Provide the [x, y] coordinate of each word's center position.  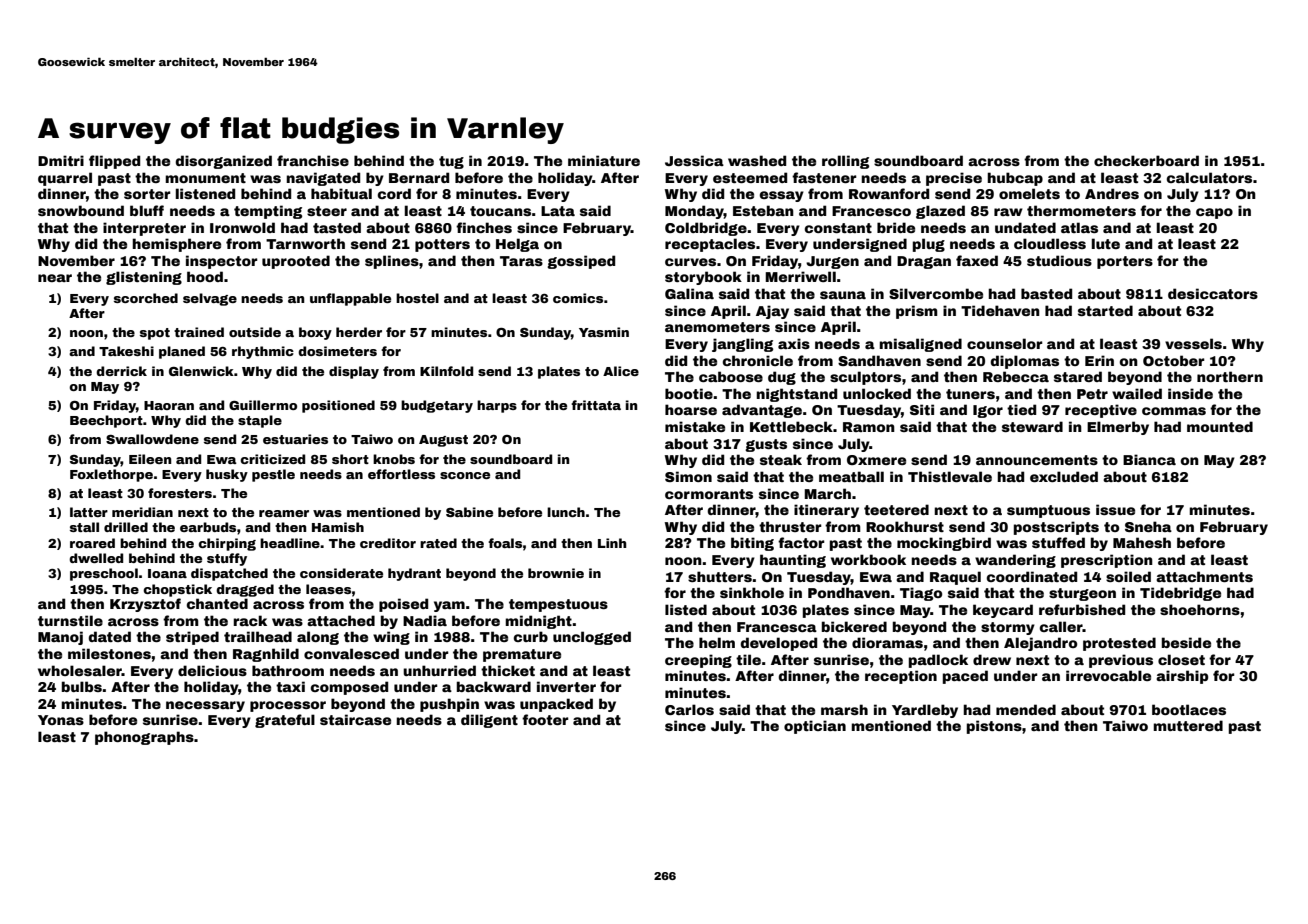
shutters [720, 576]
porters [1125, 262]
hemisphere [176, 245]
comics [578, 298]
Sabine [469, 512]
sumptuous [1048, 511]
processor [288, 706]
